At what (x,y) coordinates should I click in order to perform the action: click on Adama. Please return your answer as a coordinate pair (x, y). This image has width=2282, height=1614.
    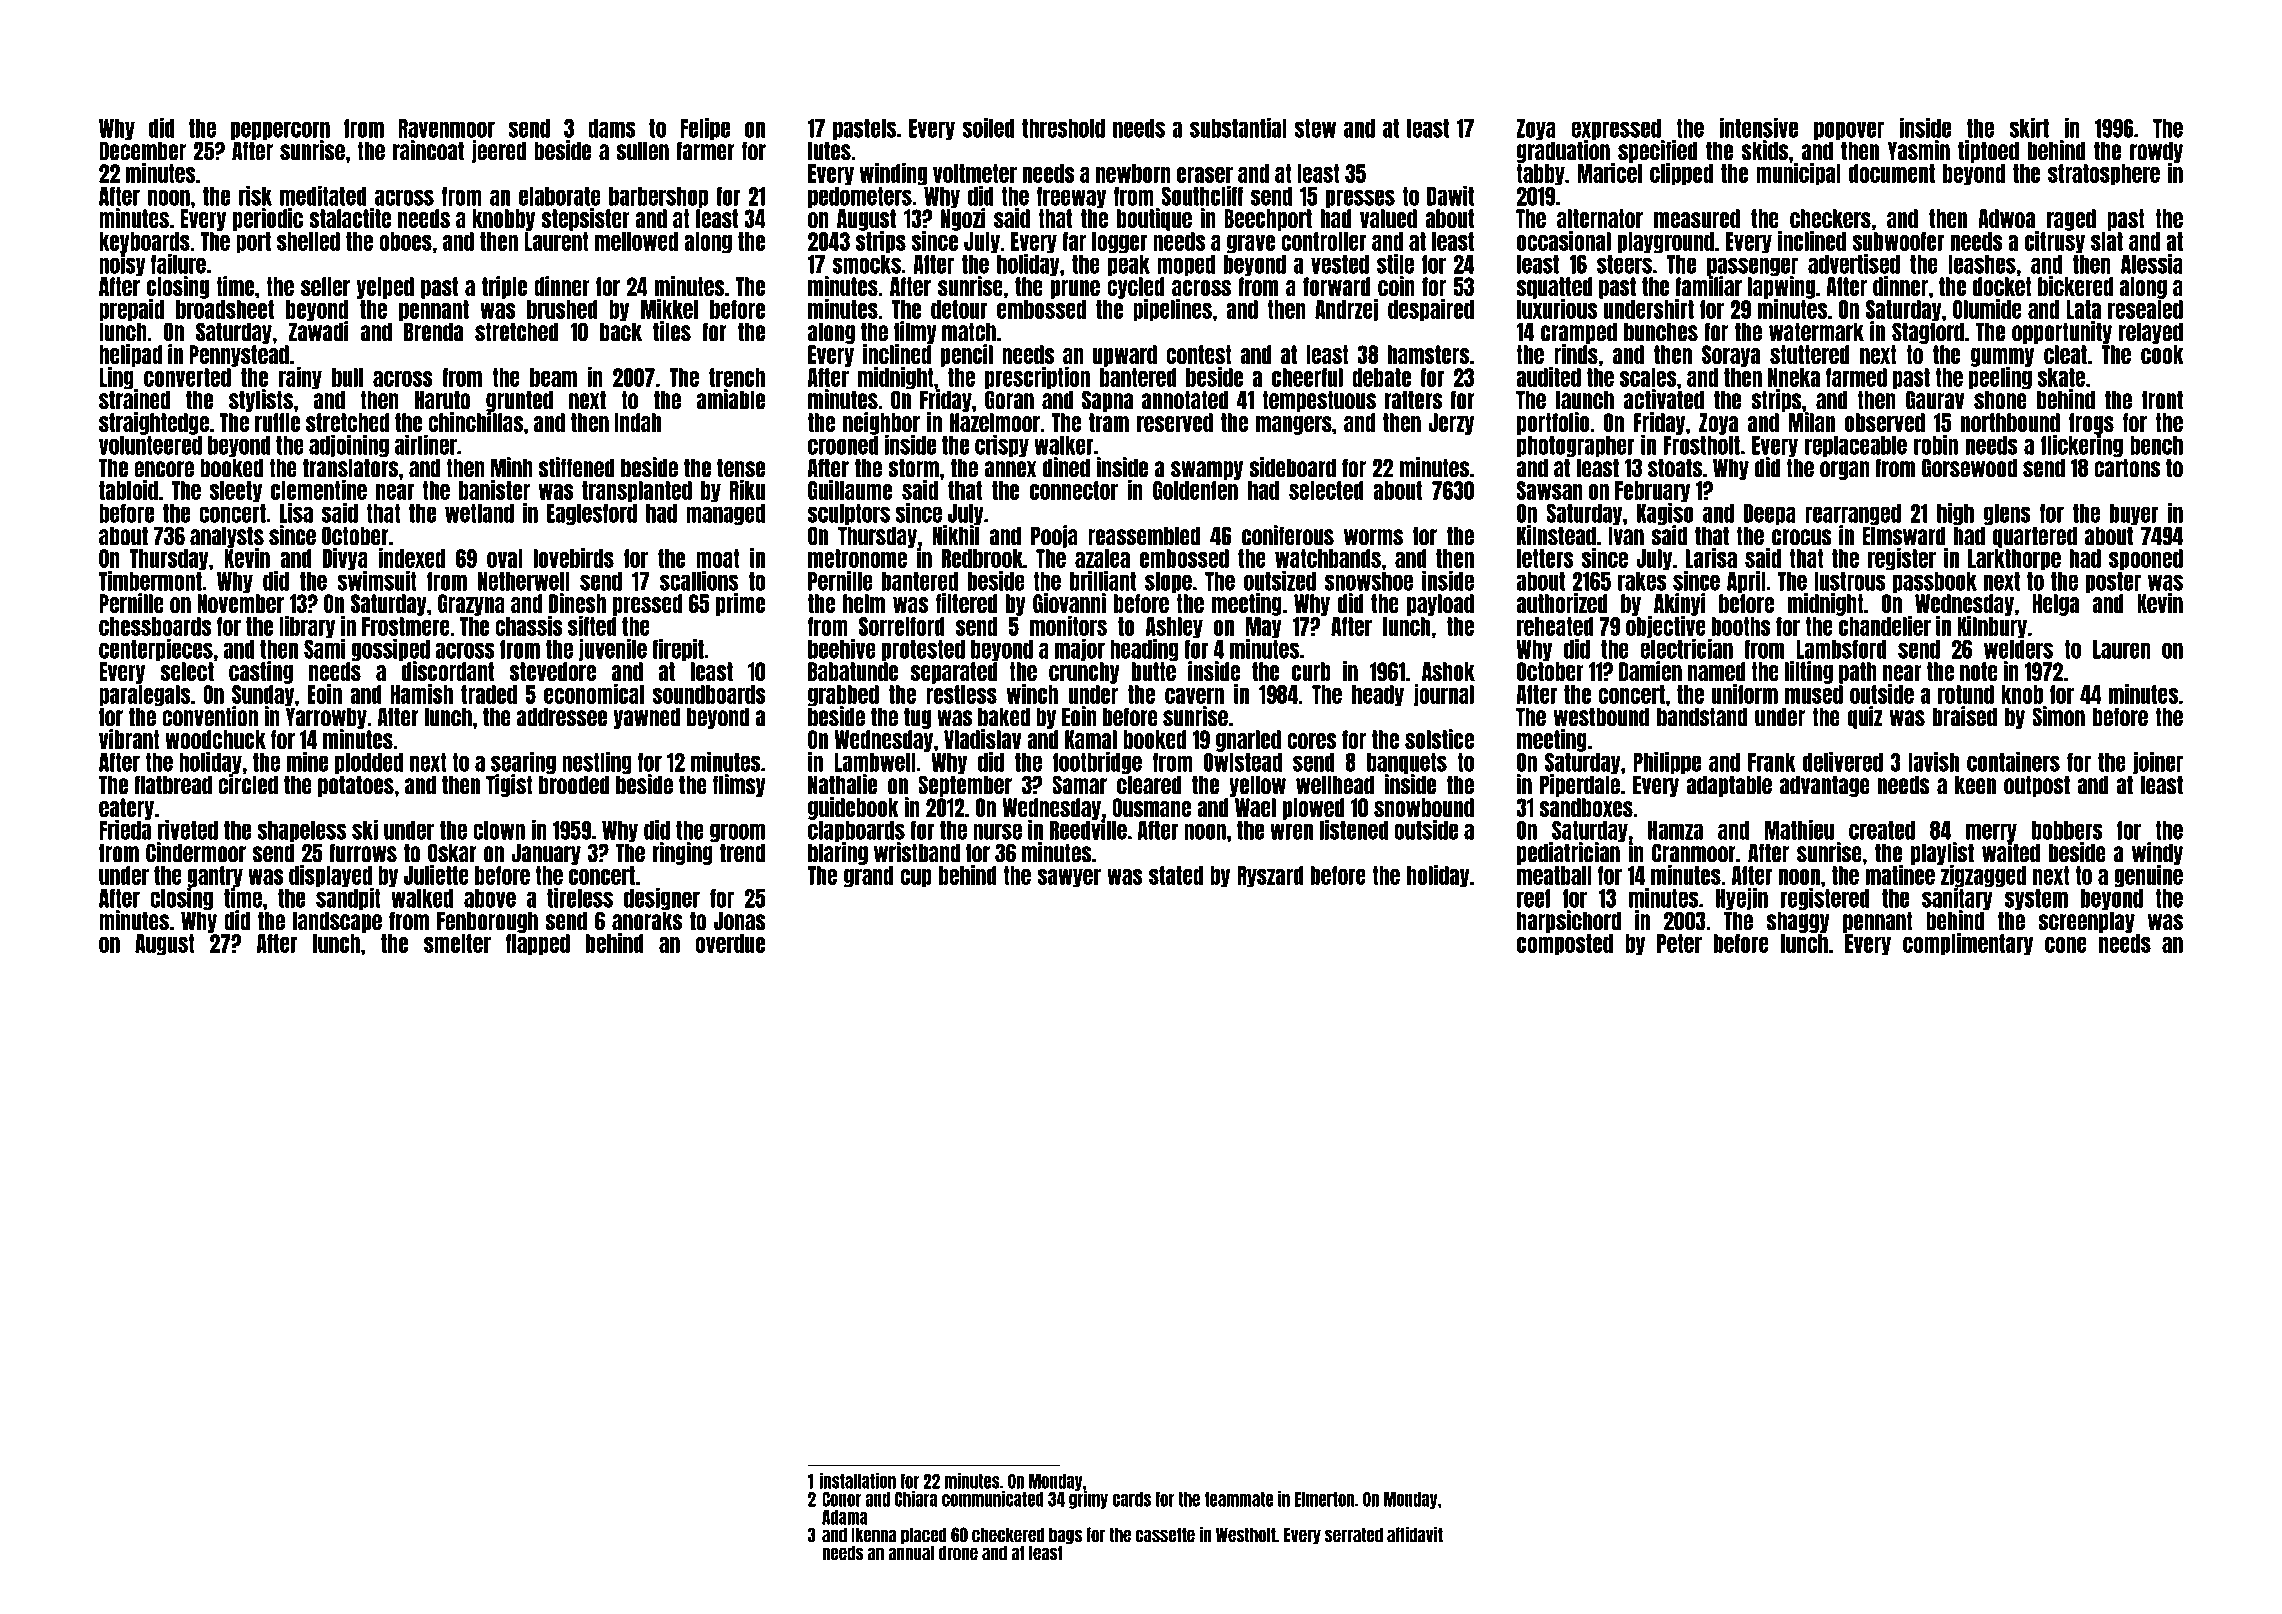
    Looking at the image, I should click on (845, 1517).
